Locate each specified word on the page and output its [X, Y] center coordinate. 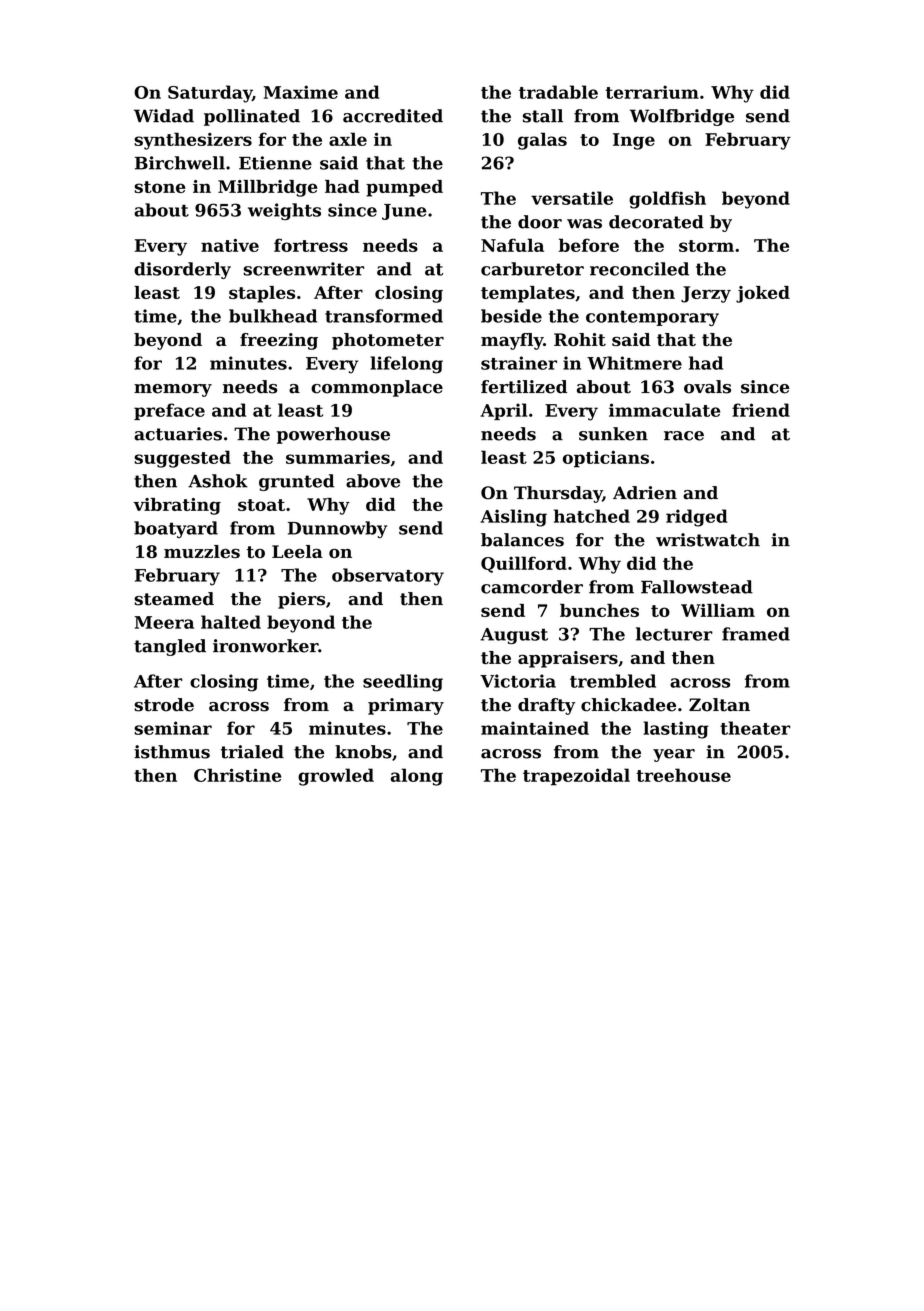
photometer [388, 341]
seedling [403, 683]
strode [164, 705]
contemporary [652, 318]
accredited [393, 116]
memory [173, 390]
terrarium [652, 92]
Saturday [210, 94]
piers [301, 600]
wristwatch [708, 540]
